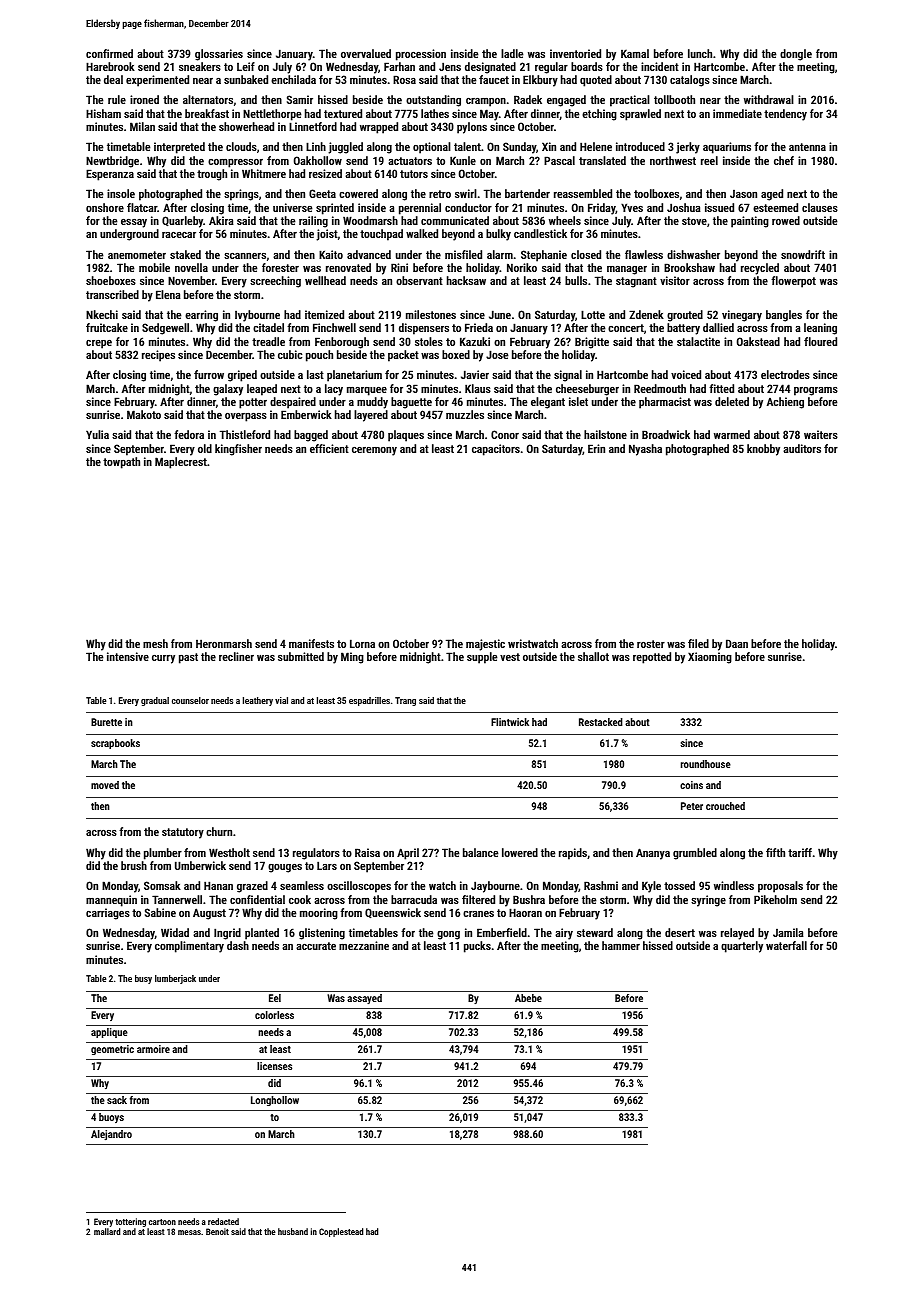 The width and height of the screenshot is (924, 1308). I want to click on relayed, so click(737, 934).
